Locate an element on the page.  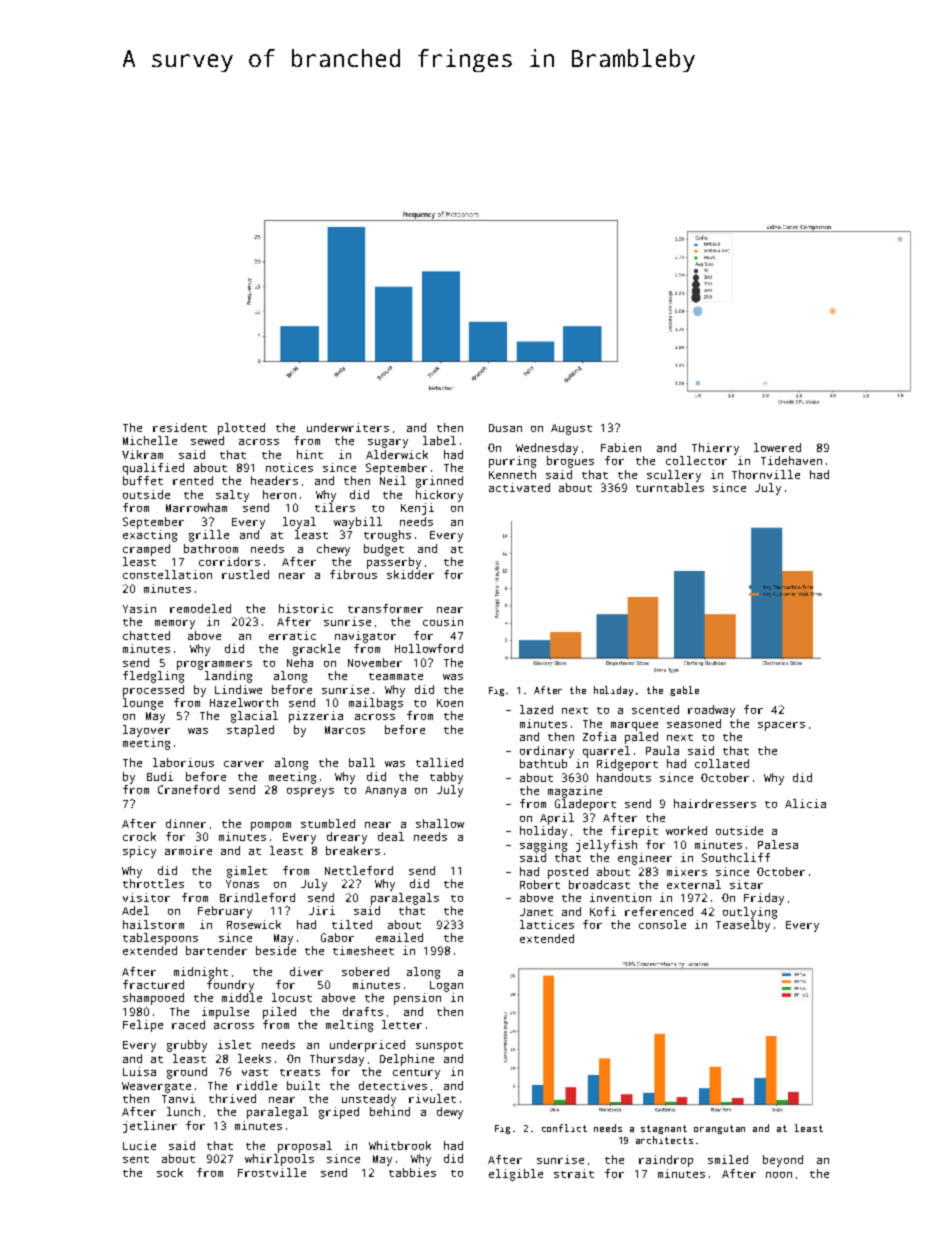
crock is located at coordinates (139, 836).
